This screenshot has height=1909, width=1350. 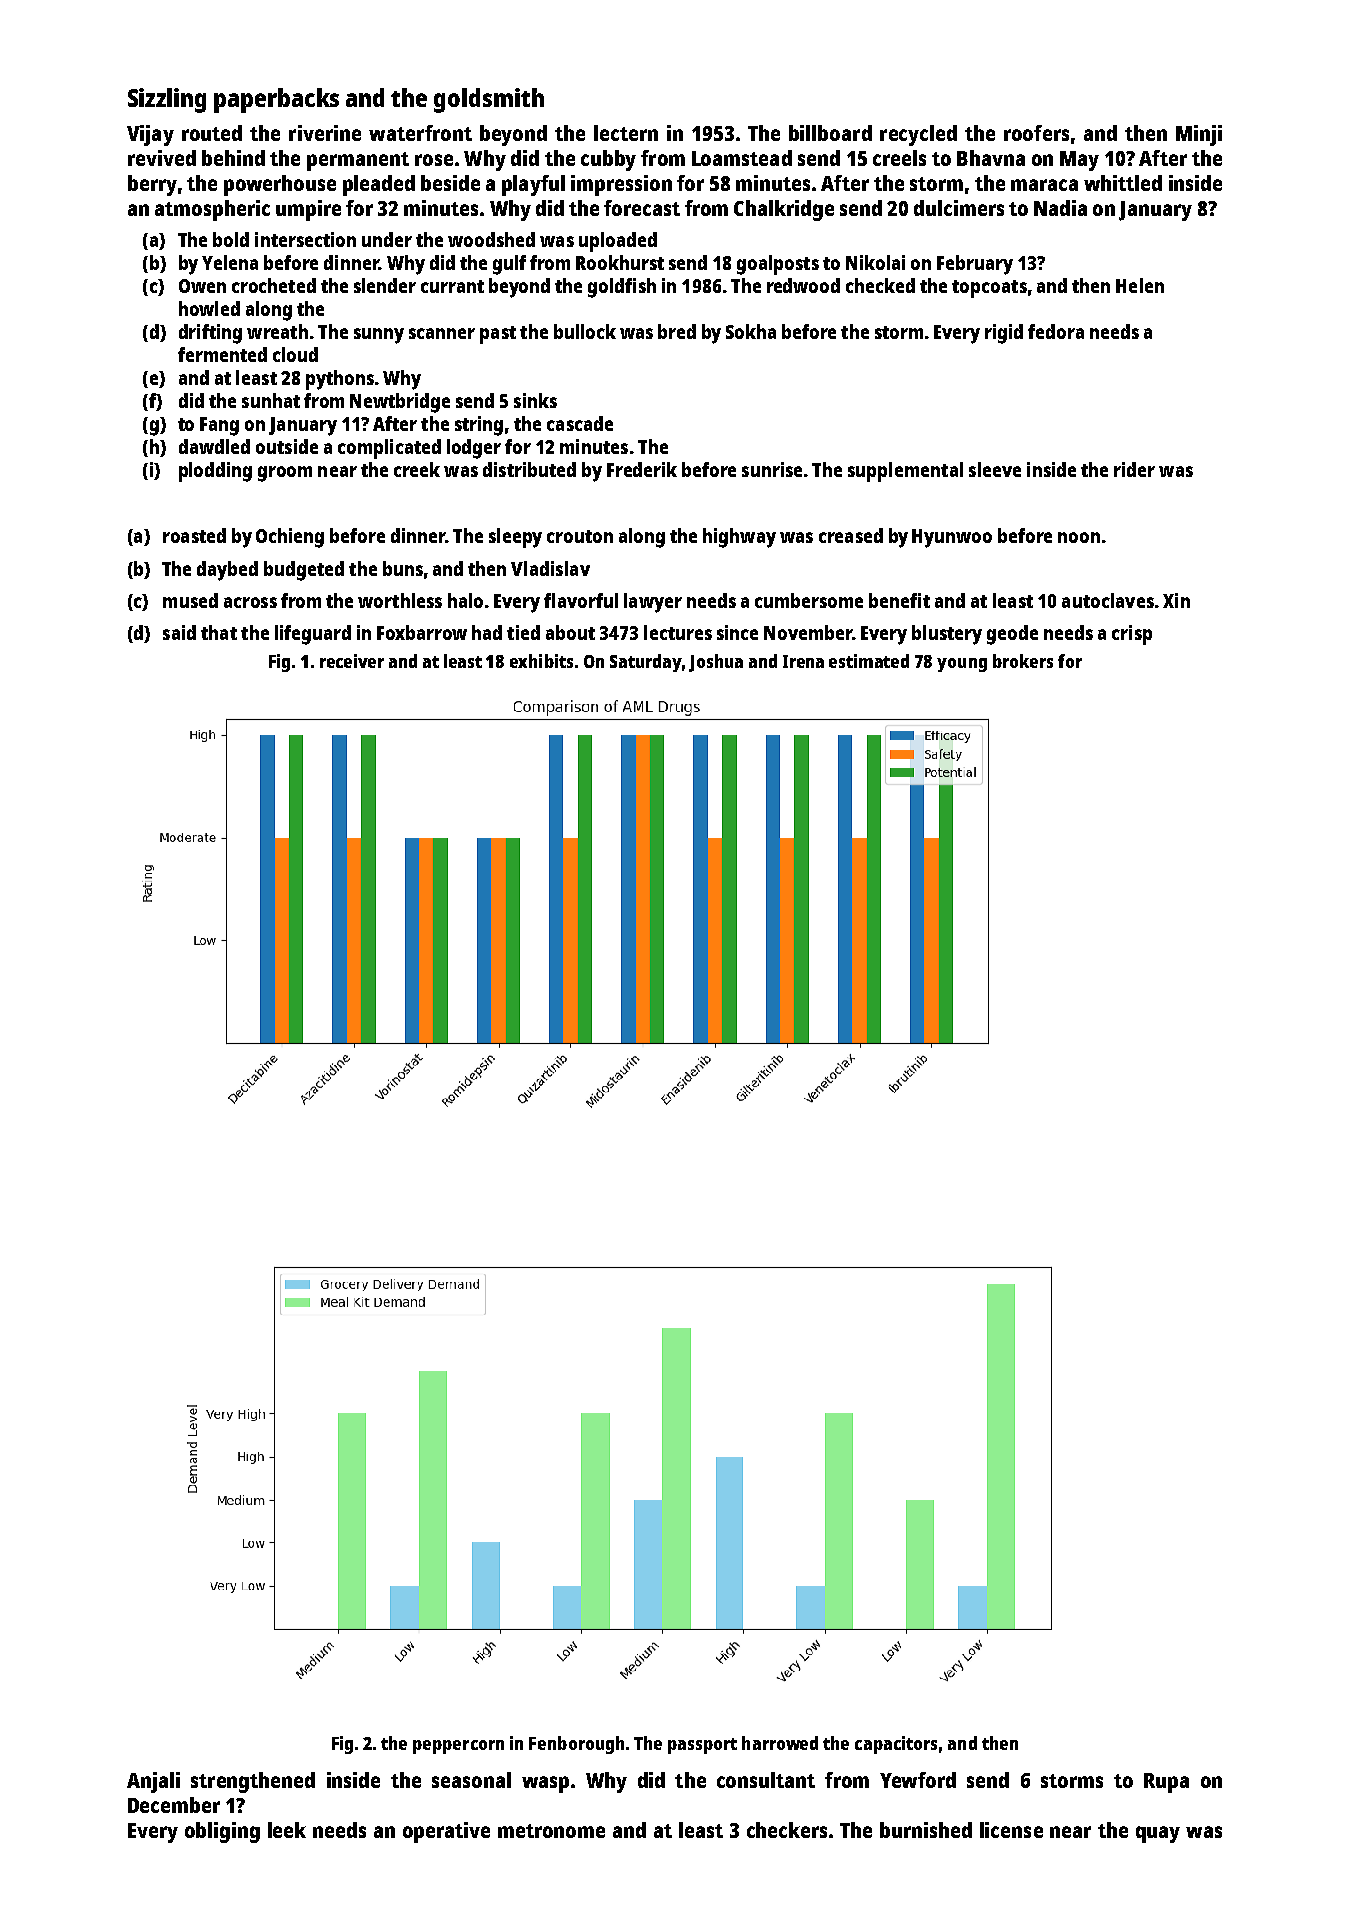 I want to click on burnished, so click(x=926, y=1830).
